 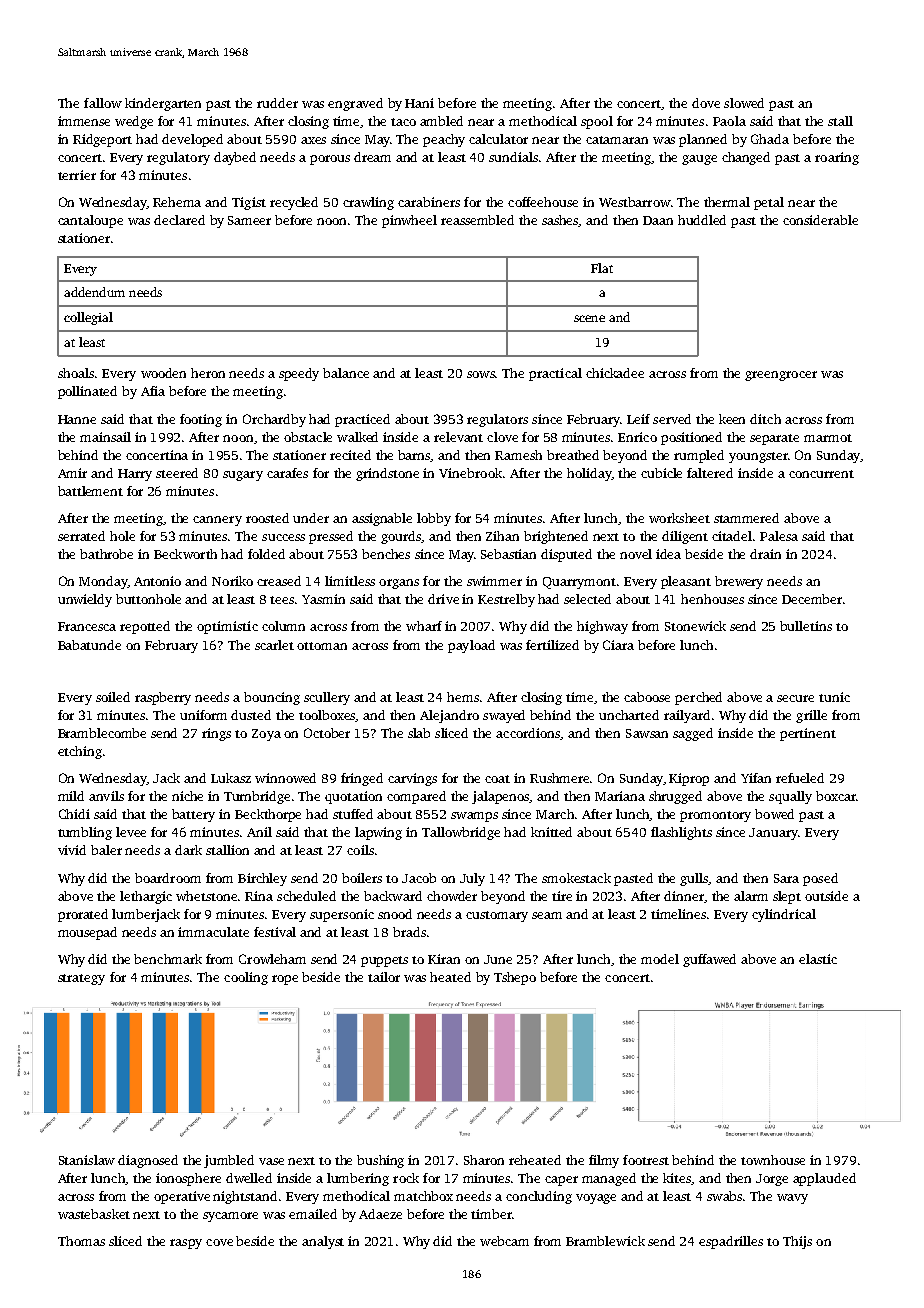 I want to click on analyst, so click(x=323, y=1242).
